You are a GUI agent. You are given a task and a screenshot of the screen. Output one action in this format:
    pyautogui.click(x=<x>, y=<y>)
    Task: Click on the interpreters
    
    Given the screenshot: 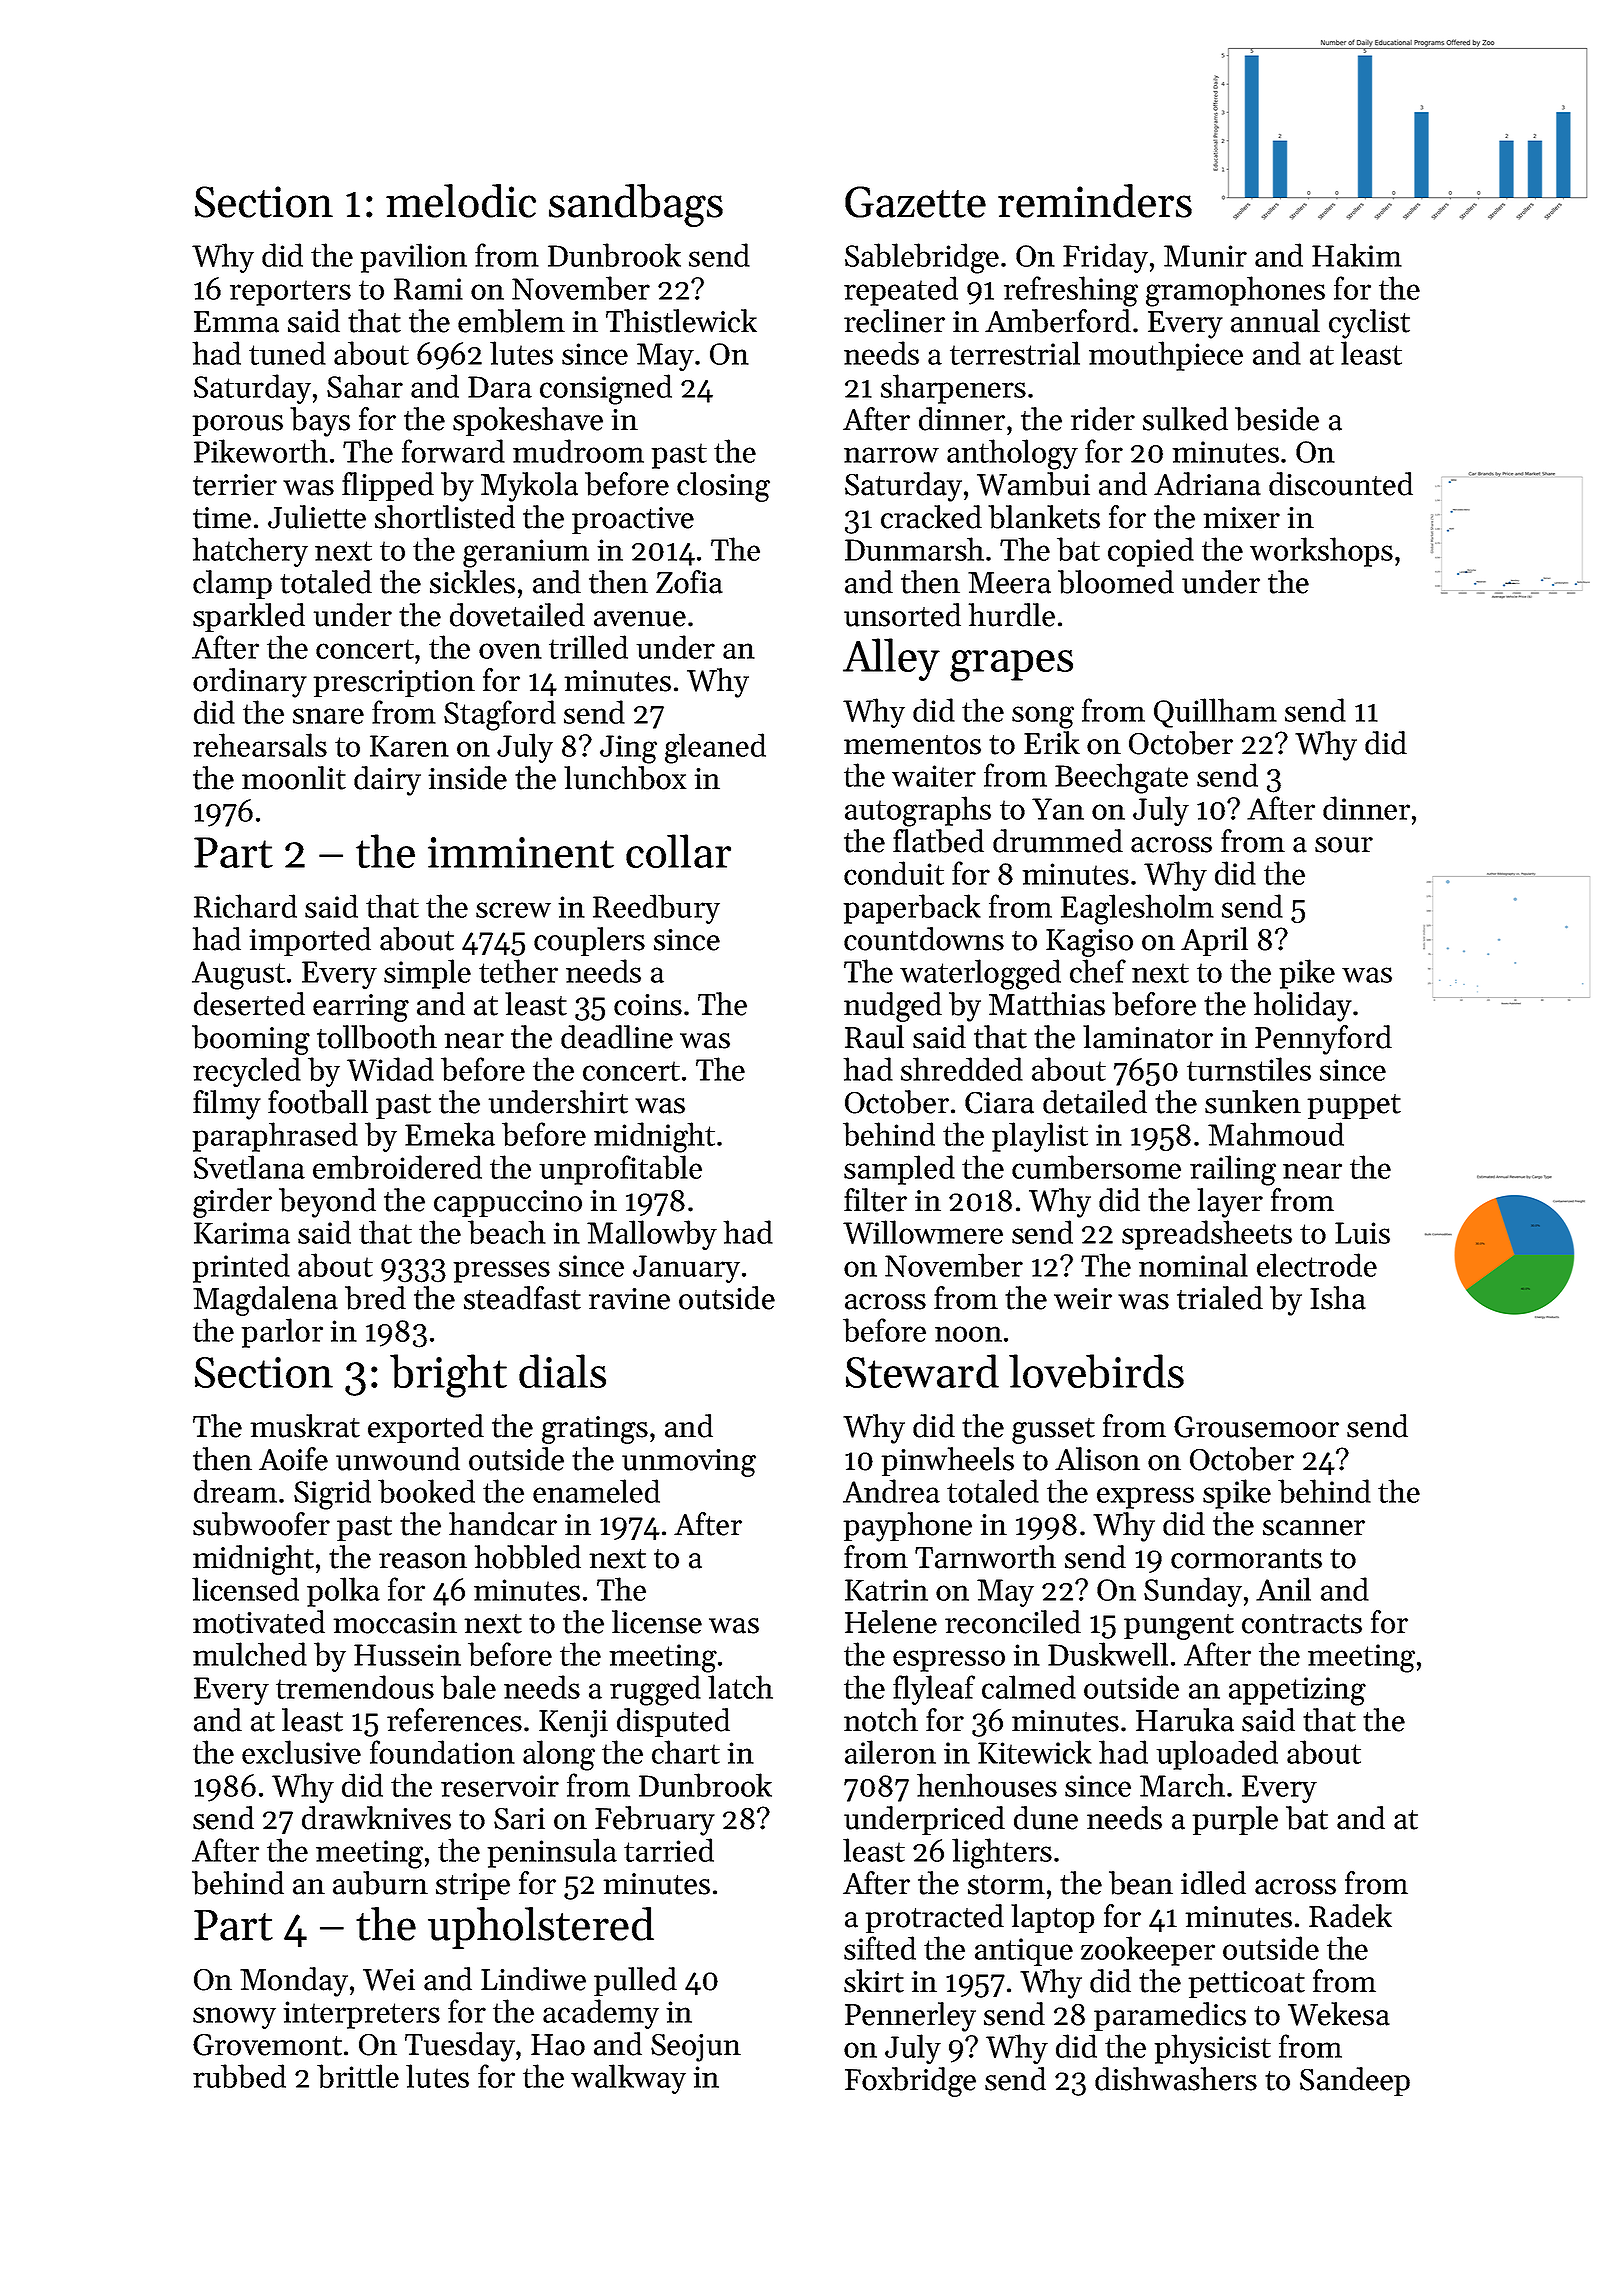 What is the action you would take?
    pyautogui.click(x=361, y=2015)
